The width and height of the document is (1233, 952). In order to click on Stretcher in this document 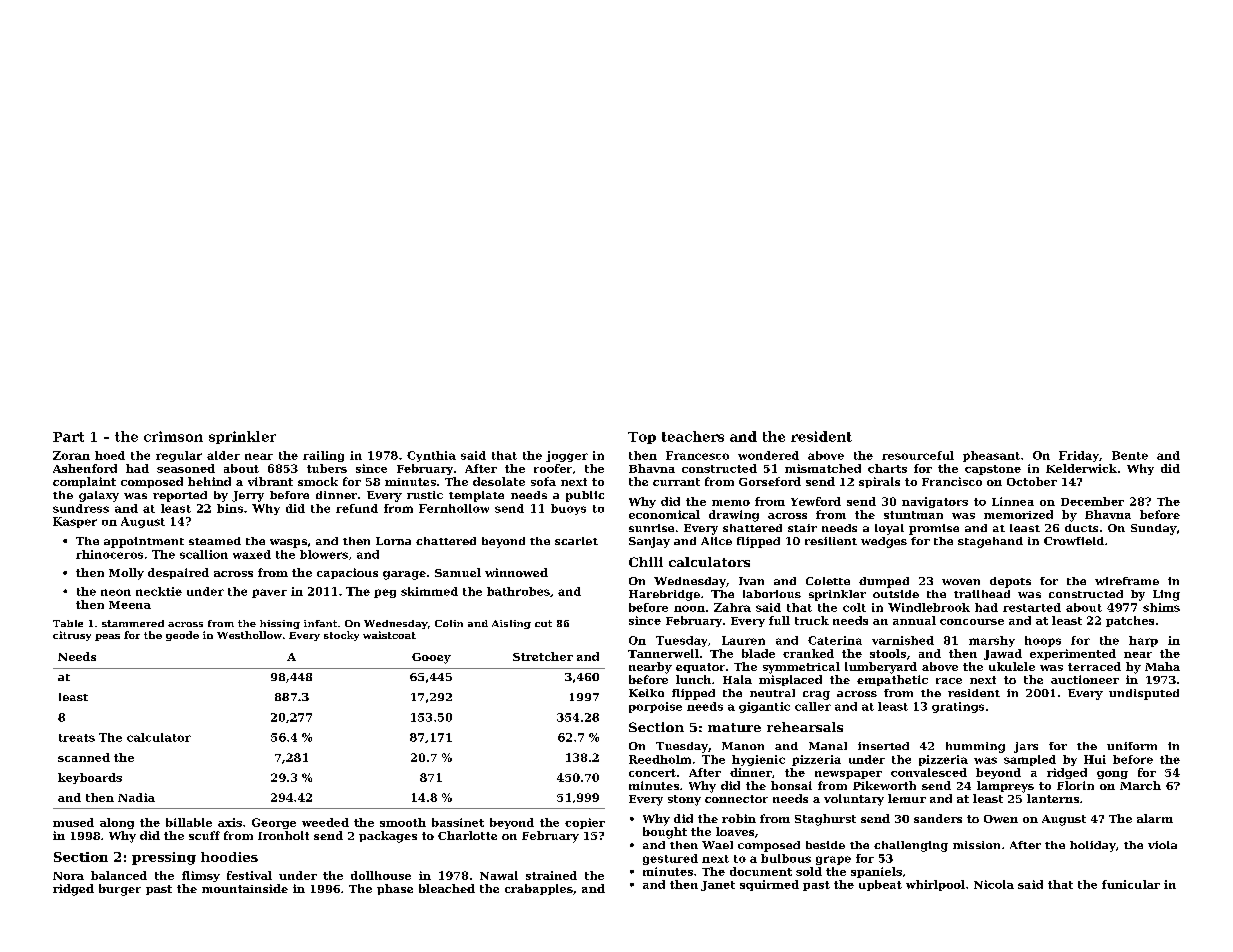, I will do `click(543, 656)`.
